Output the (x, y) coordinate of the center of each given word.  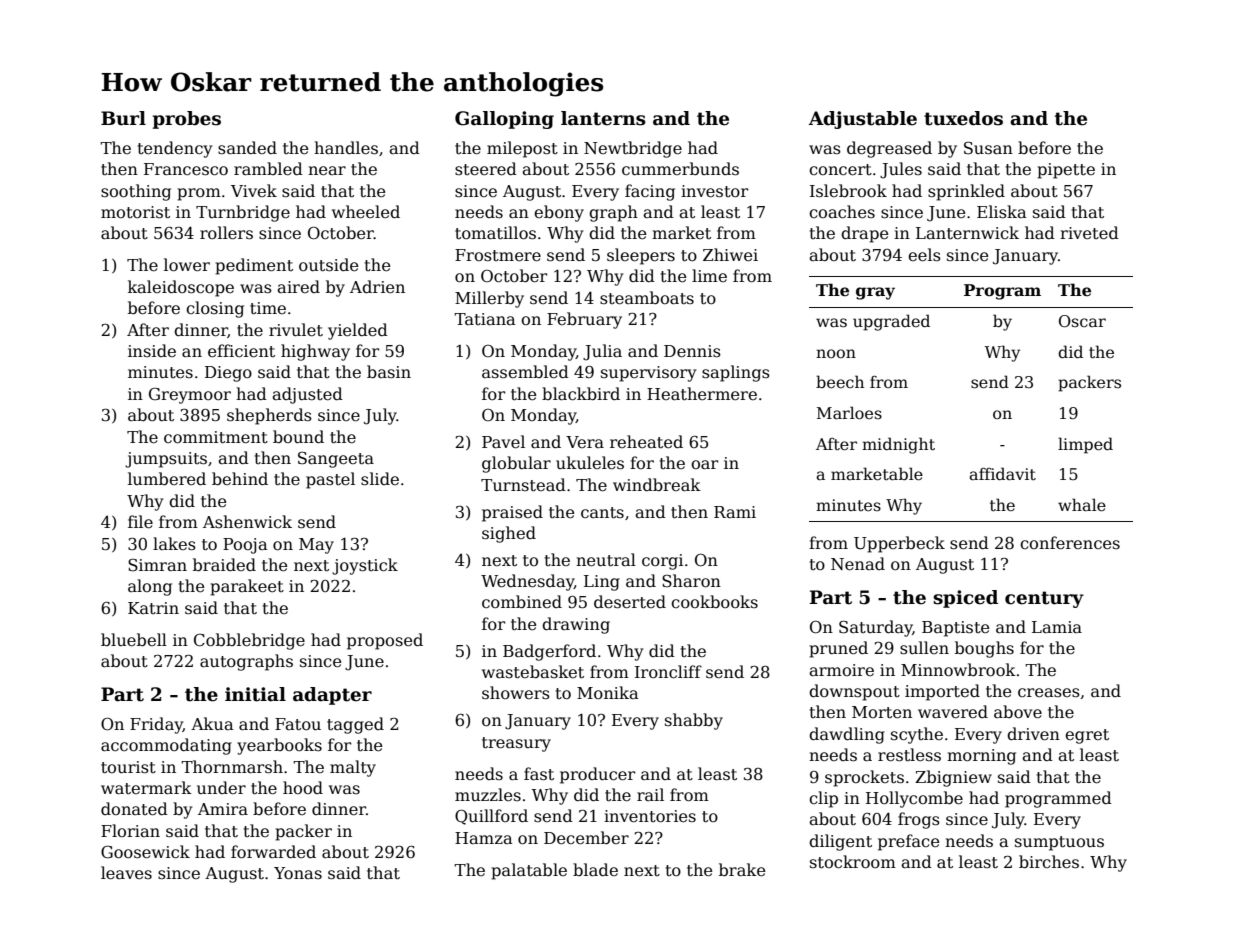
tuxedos (963, 118)
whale (1082, 505)
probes (187, 120)
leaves (126, 873)
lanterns (603, 118)
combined (522, 601)
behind (240, 478)
